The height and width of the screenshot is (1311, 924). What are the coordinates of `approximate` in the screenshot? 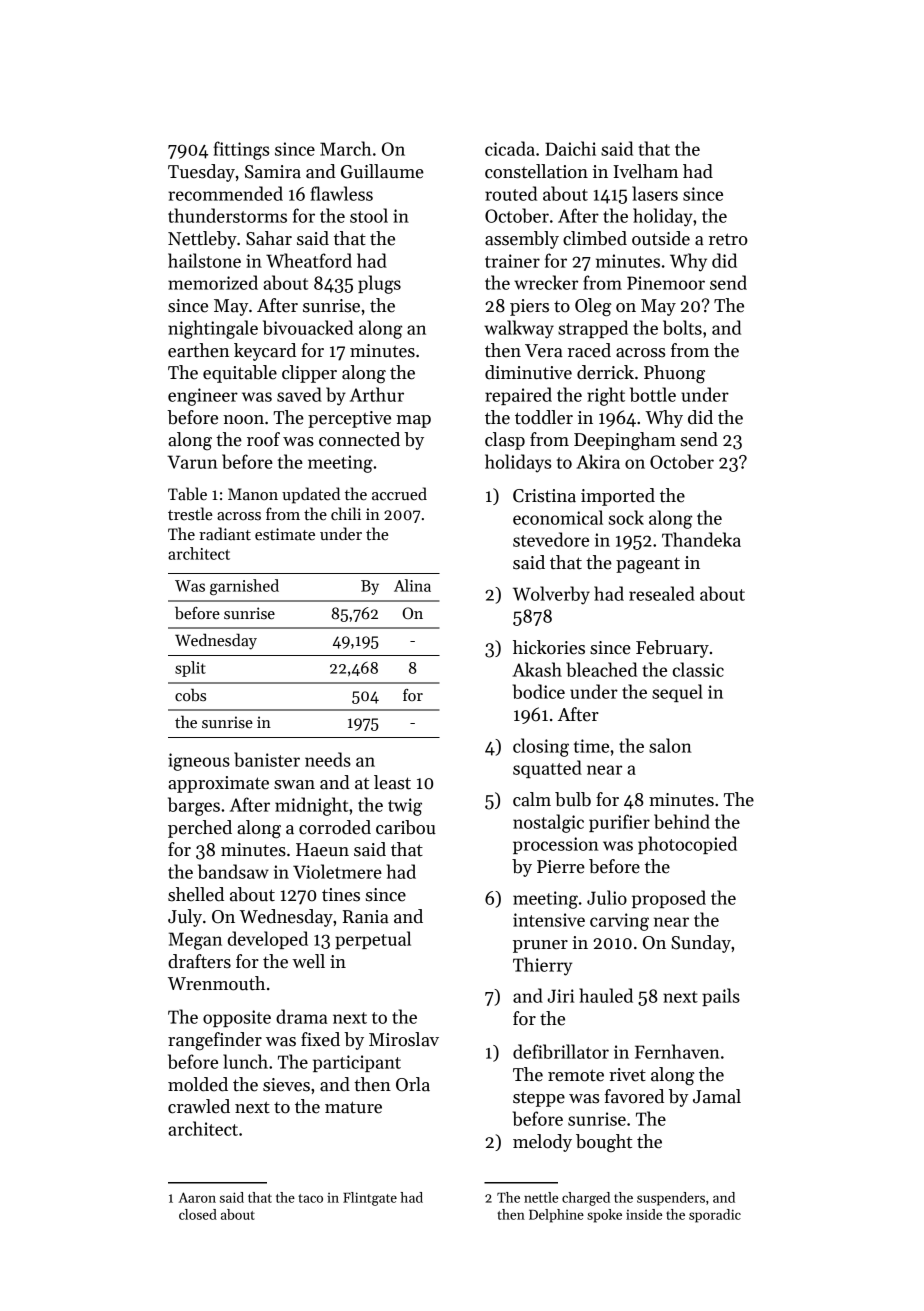 It's located at (218, 784).
